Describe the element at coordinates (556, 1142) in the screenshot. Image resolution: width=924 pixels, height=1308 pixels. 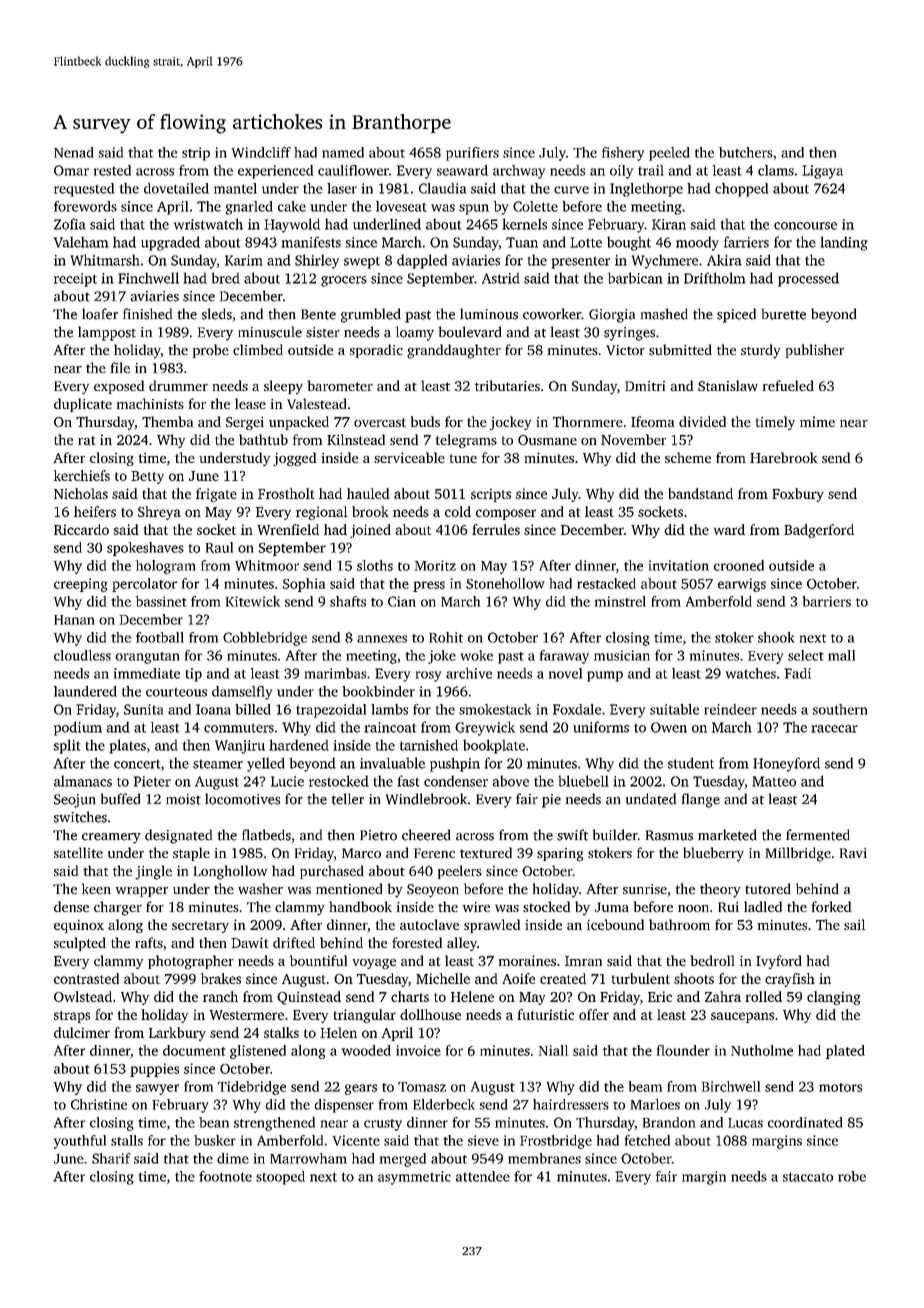
I see `Frostbridge` at that location.
